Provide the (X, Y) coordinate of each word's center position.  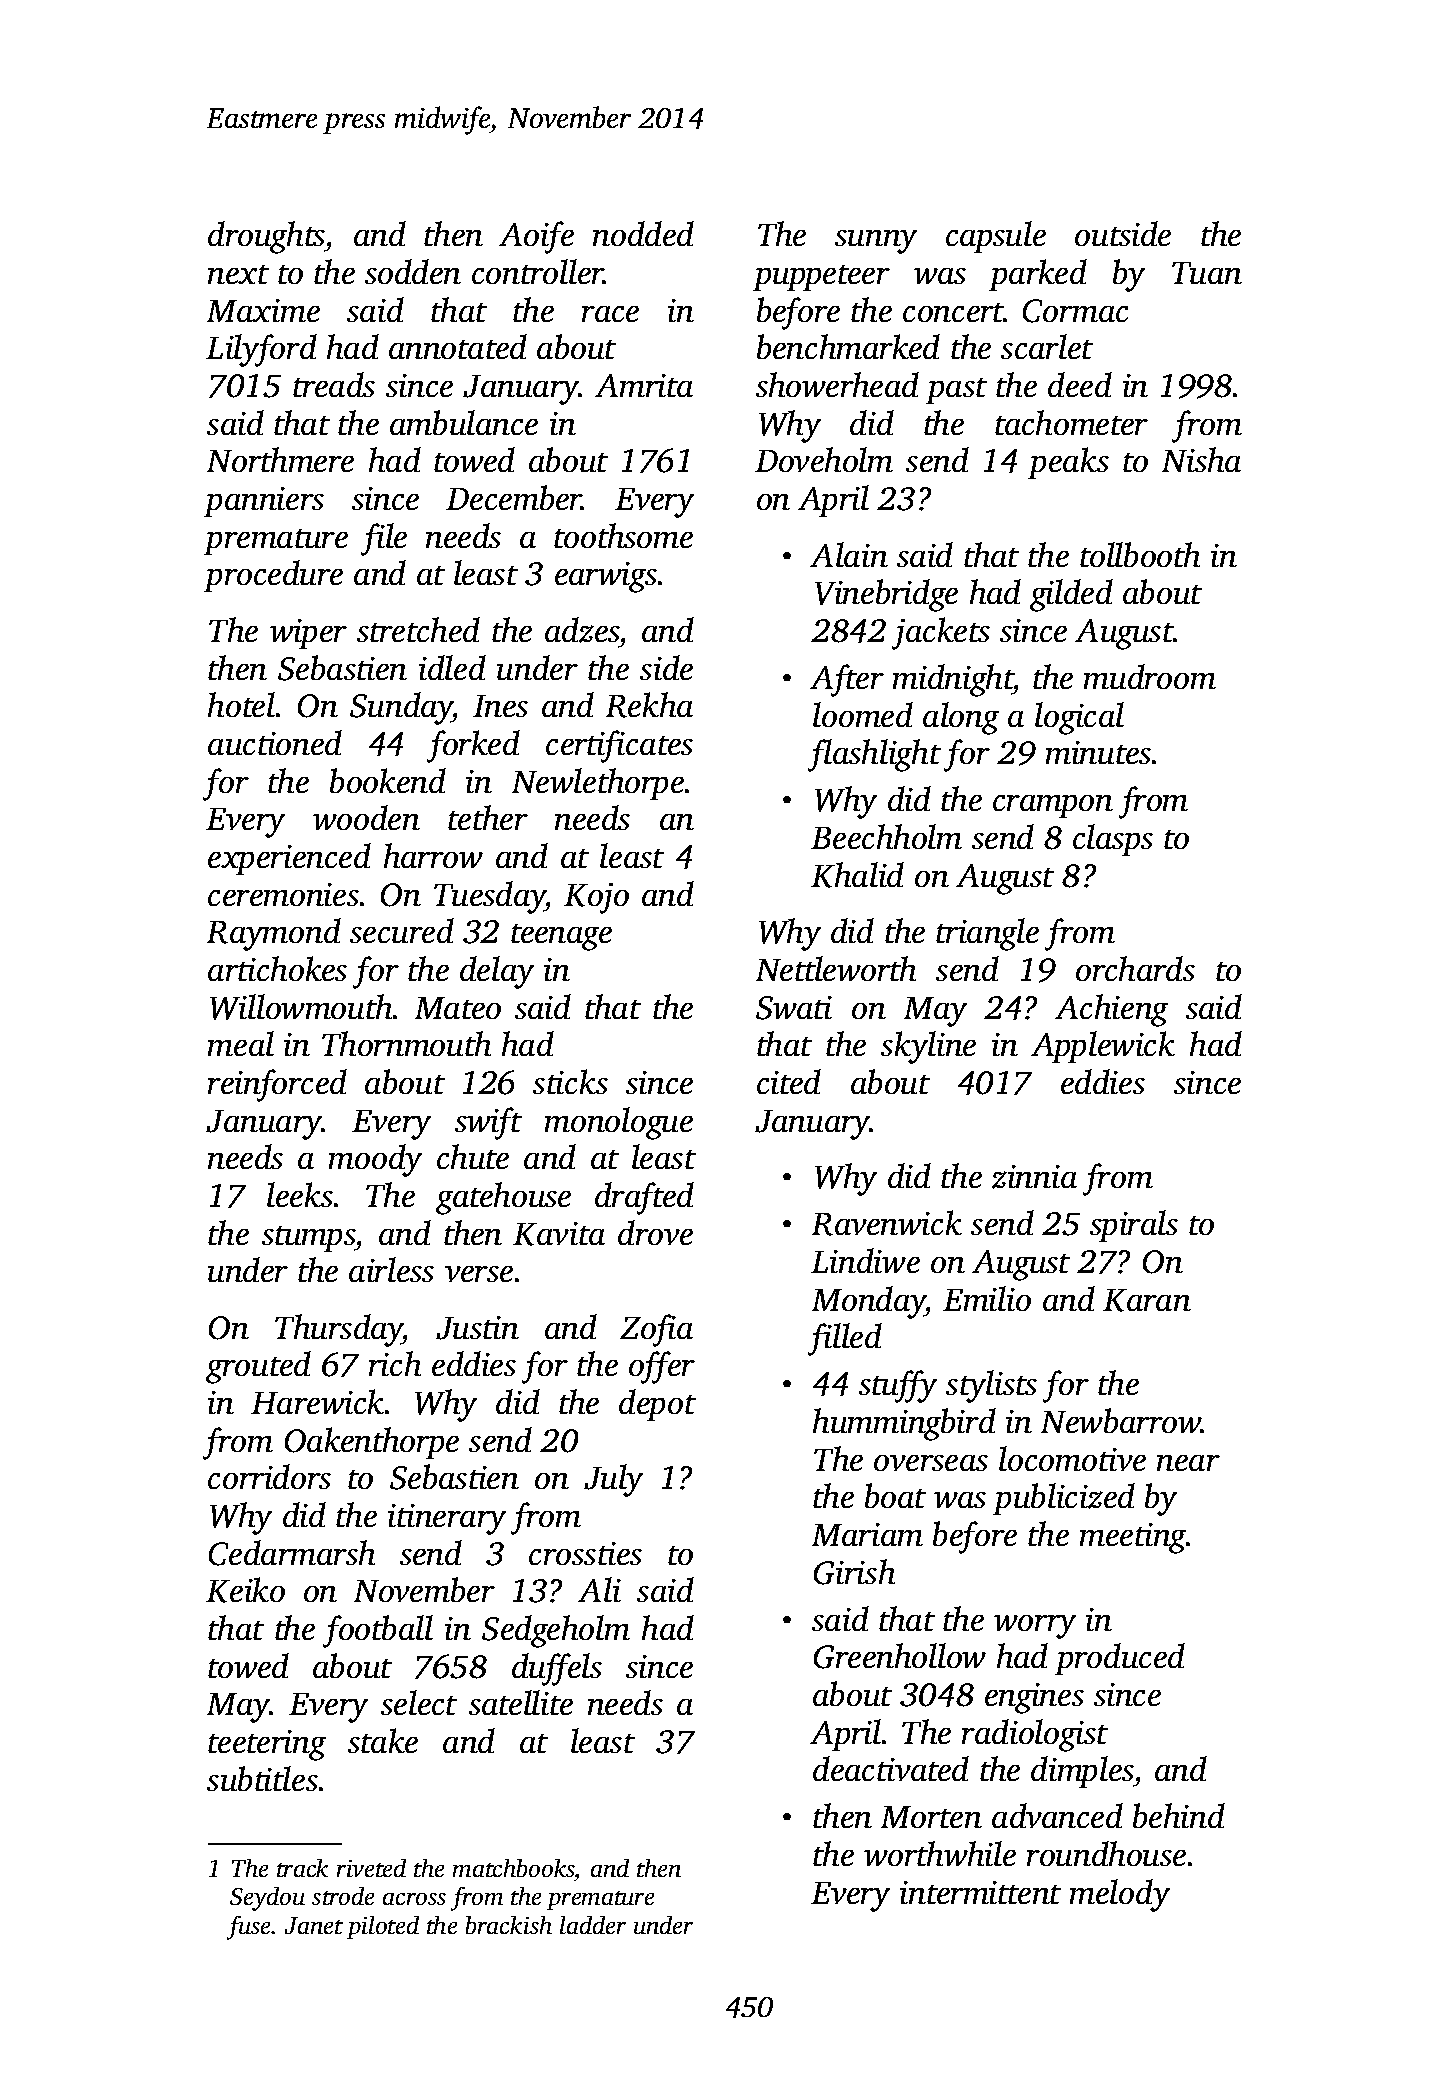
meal (241, 1043)
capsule (996, 237)
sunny (876, 242)
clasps (1113, 840)
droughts (266, 237)
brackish (509, 1925)
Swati (794, 1008)
